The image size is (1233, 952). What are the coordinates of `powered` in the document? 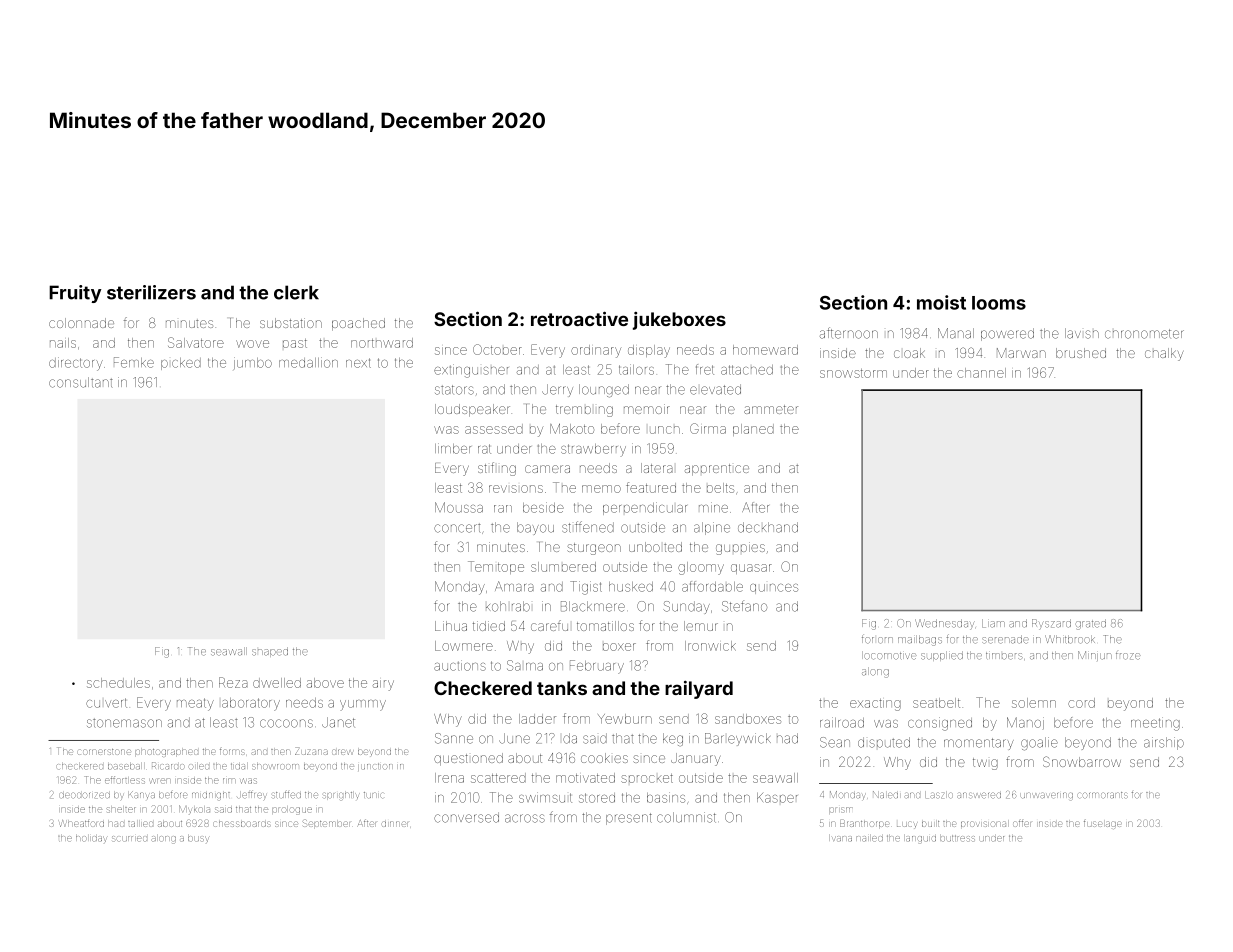 It's located at (1007, 334).
